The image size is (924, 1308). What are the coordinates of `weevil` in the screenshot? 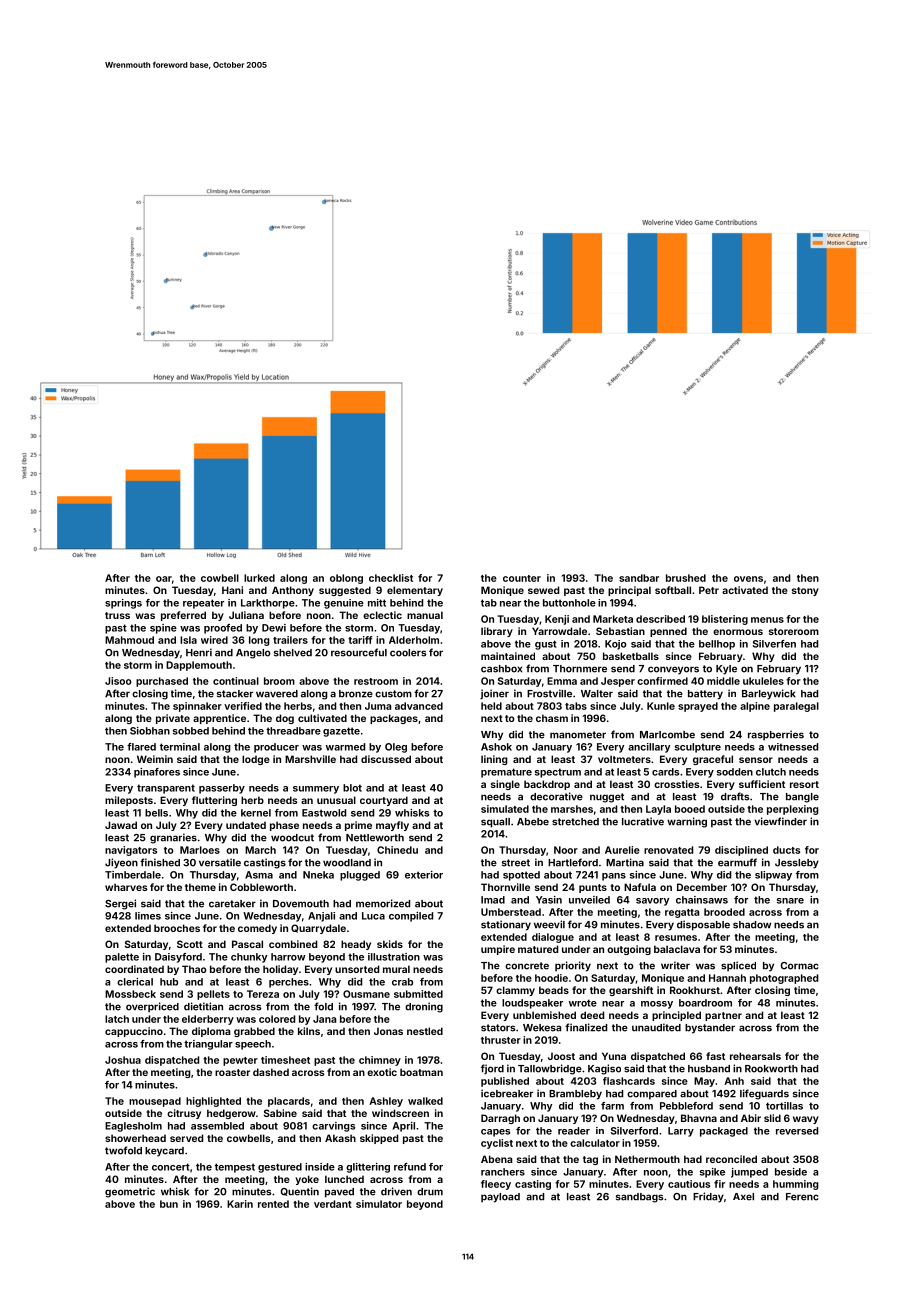 It's located at (549, 924).
